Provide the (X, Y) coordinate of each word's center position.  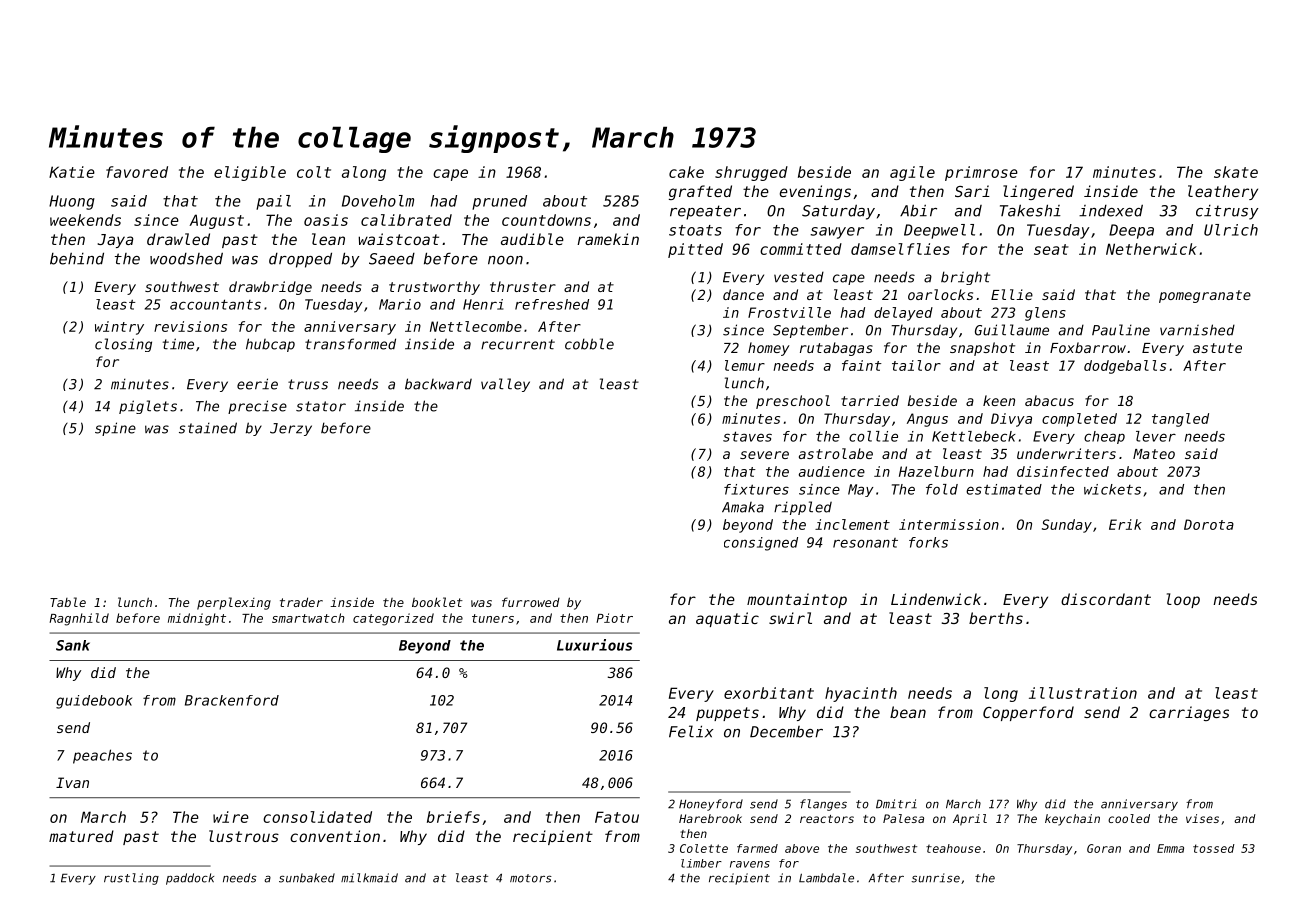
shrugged (751, 173)
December (786, 732)
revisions (190, 326)
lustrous (244, 836)
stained (208, 428)
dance (743, 294)
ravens (750, 864)
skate (1236, 172)
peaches (102, 756)
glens (1045, 314)
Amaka (743, 507)
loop (1183, 600)
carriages (1189, 713)
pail (273, 202)
